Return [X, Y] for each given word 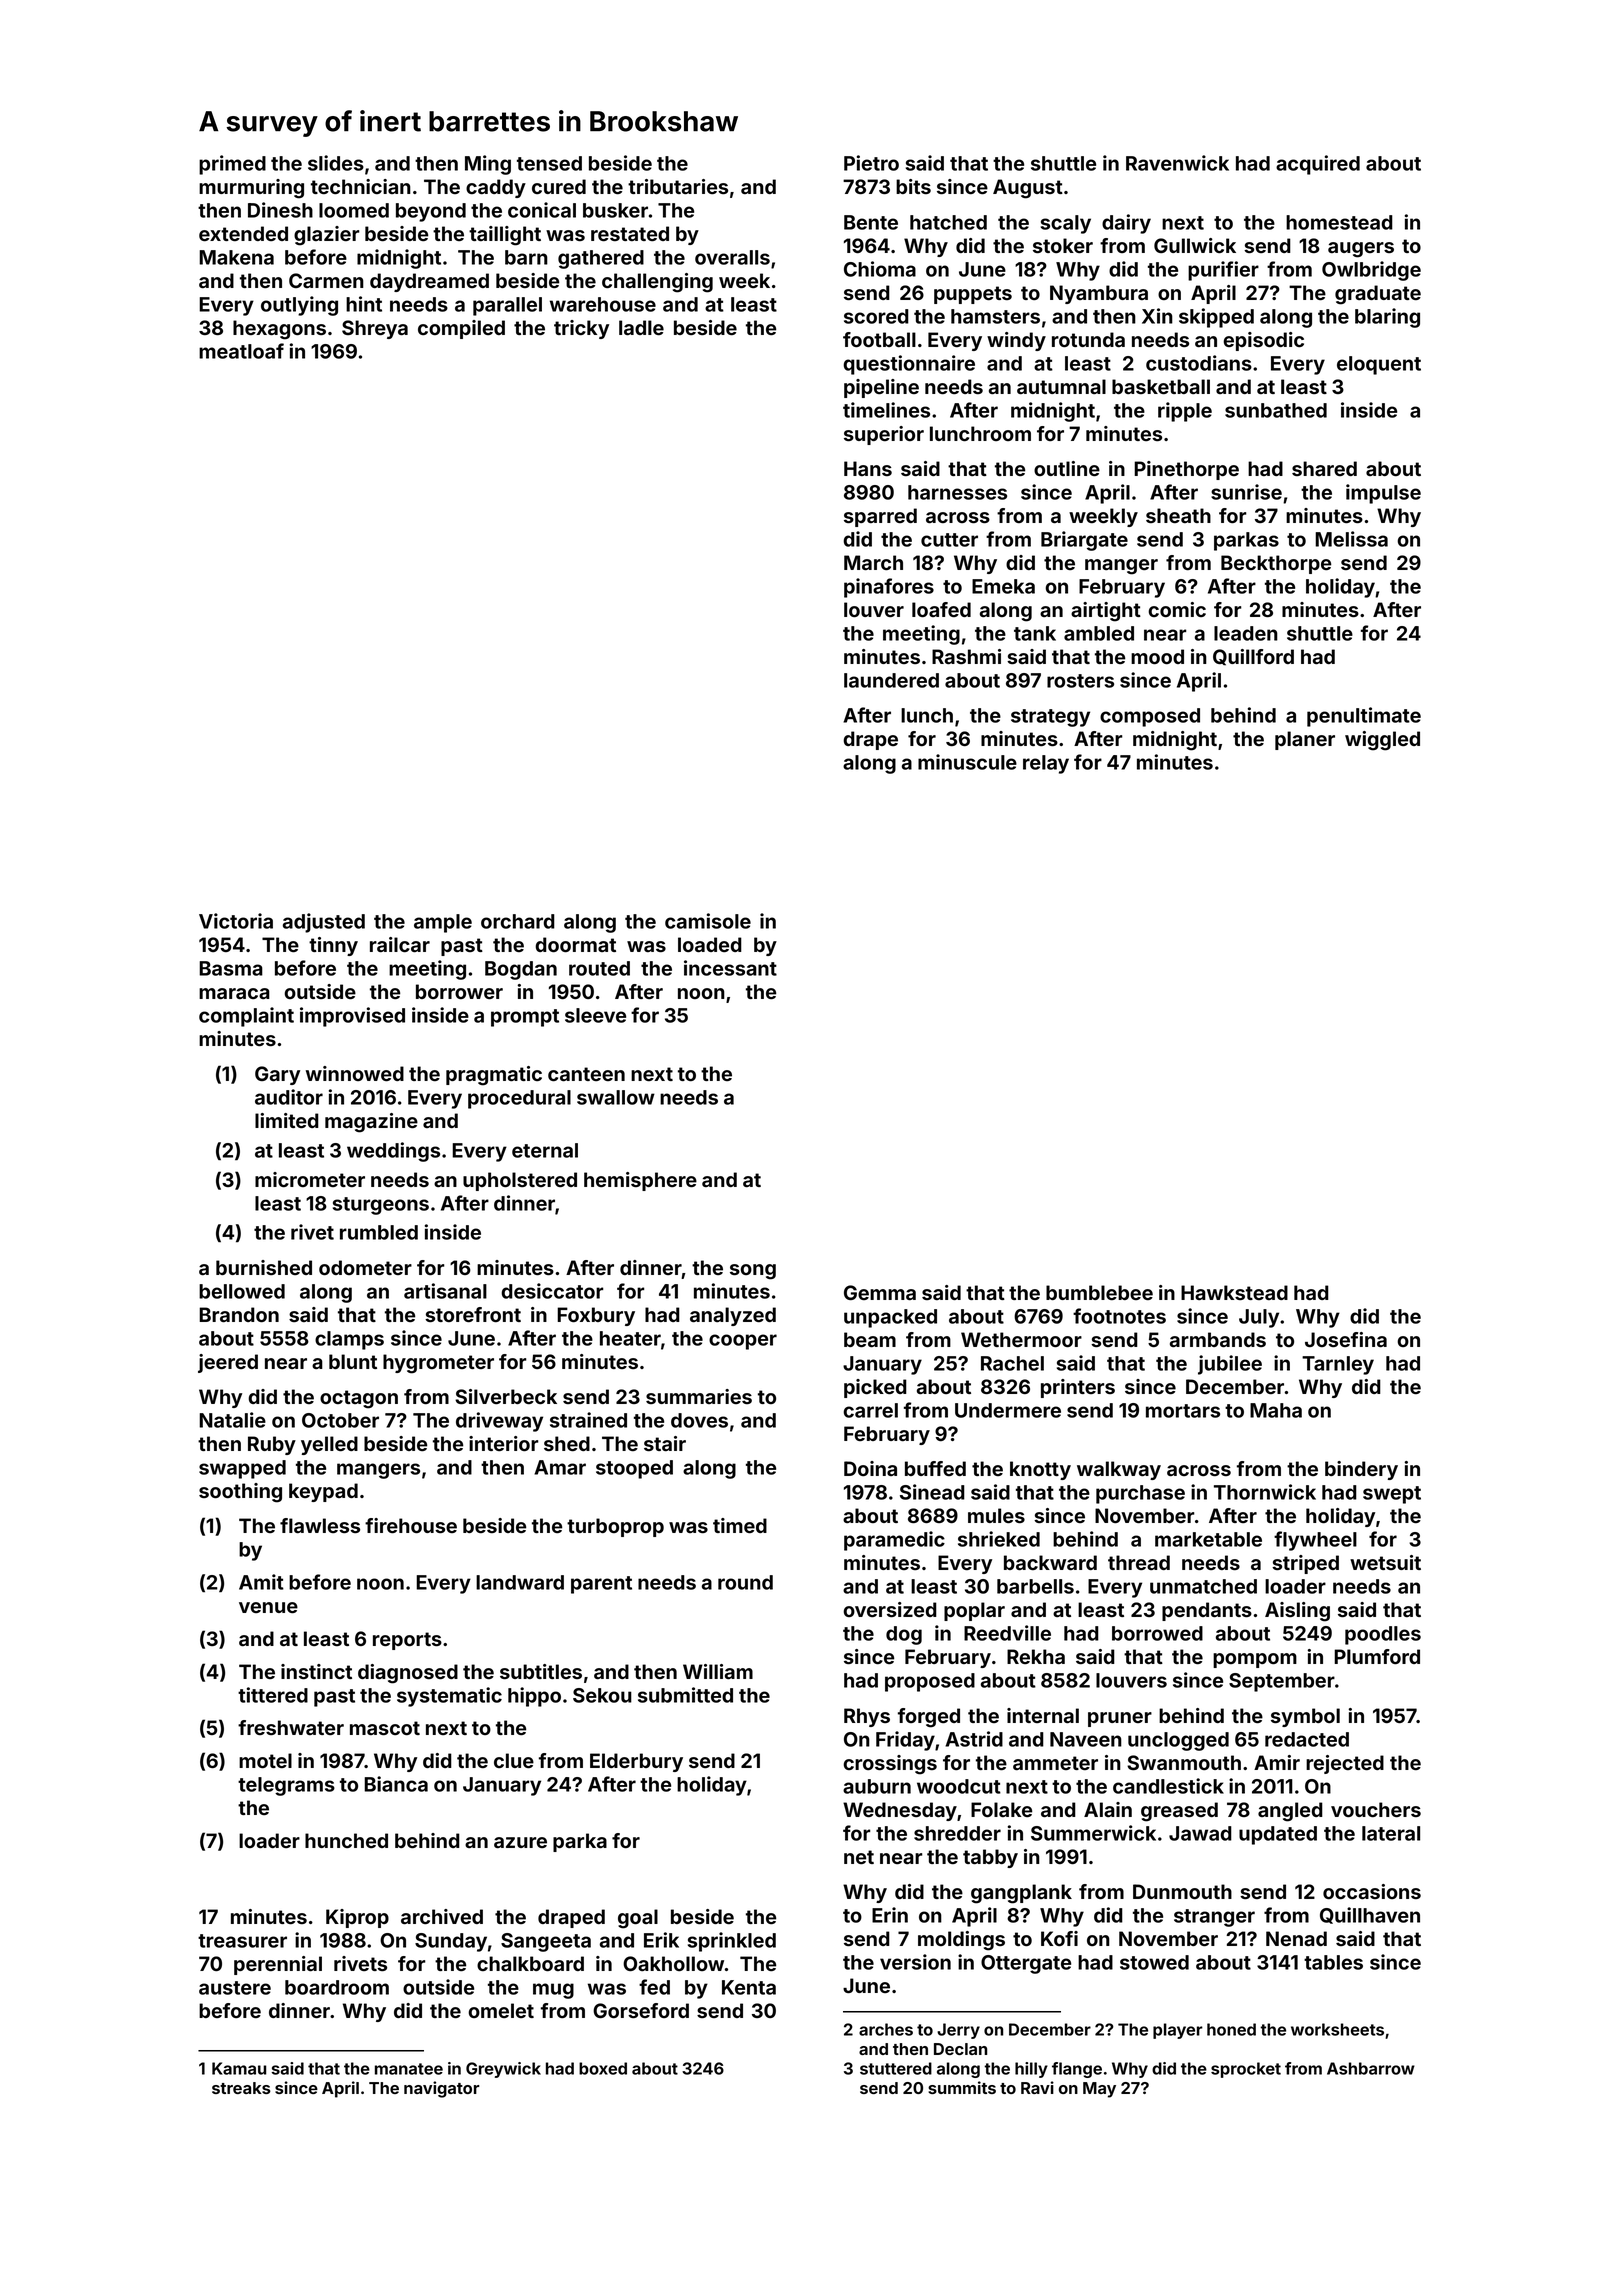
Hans [868, 468]
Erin [890, 1915]
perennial [278, 1965]
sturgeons [381, 1206]
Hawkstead [1234, 1292]
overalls [732, 257]
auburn [877, 1786]
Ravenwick [1177, 163]
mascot [385, 1728]
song [753, 1272]
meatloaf [241, 351]
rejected [1345, 1764]
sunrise [1246, 492]
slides [336, 163]
